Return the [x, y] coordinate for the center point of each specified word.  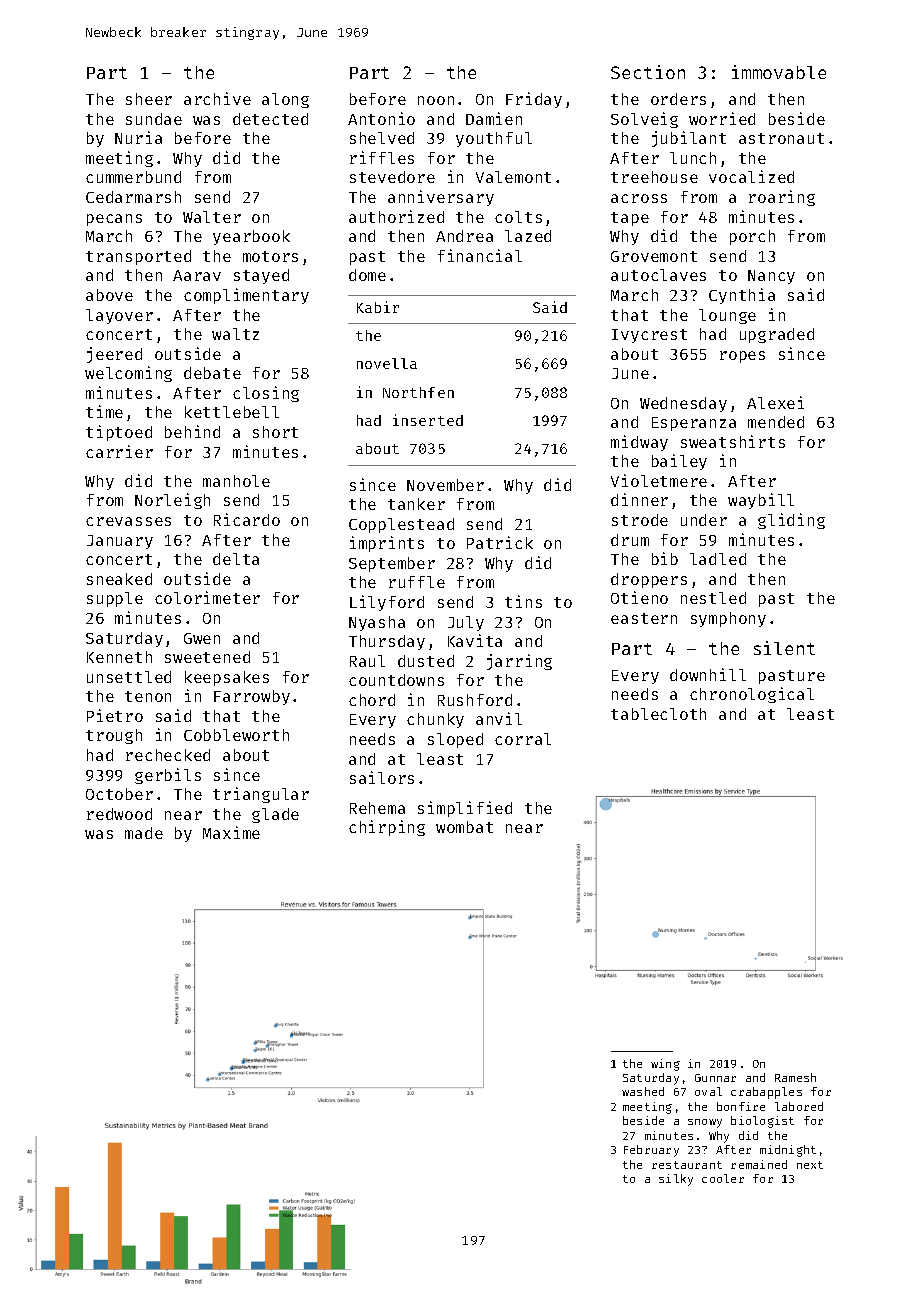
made [144, 833]
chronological [752, 695]
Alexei [775, 402]
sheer [149, 99]
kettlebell [232, 412]
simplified [465, 809]
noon [436, 100]
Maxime [231, 832]
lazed [528, 236]
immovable [779, 72]
